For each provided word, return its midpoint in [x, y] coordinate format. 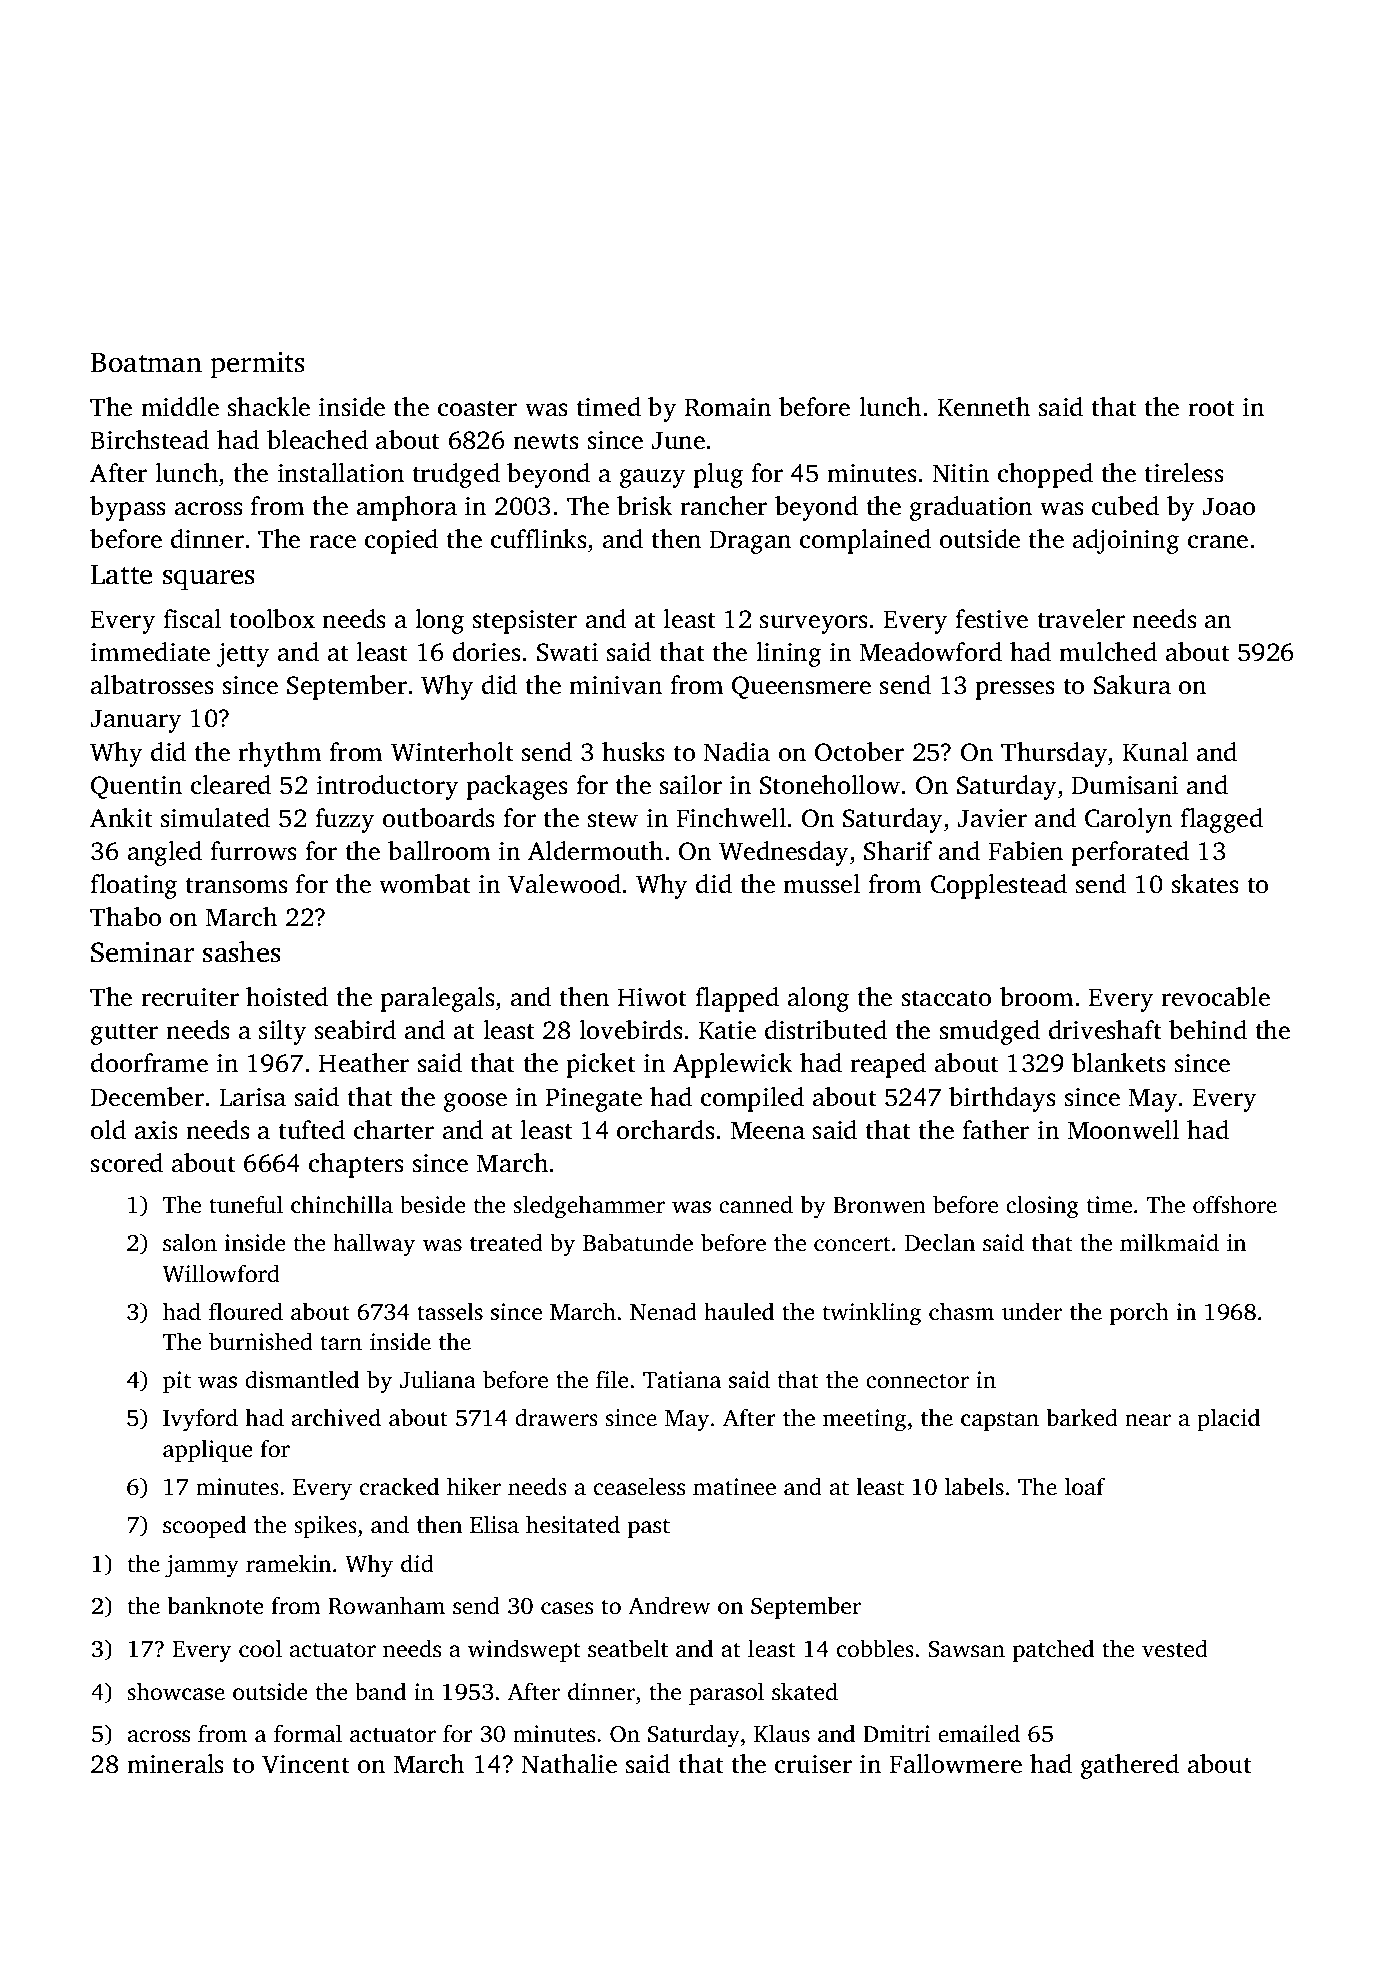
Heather [364, 1063]
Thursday [1054, 754]
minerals [175, 1764]
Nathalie [569, 1764]
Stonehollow [830, 785]
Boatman [146, 363]
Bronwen [879, 1205]
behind [1208, 1030]
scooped [204, 1526]
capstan [1000, 1421]
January [135, 721]
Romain [728, 407]
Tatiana [682, 1380]
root [1211, 408]
